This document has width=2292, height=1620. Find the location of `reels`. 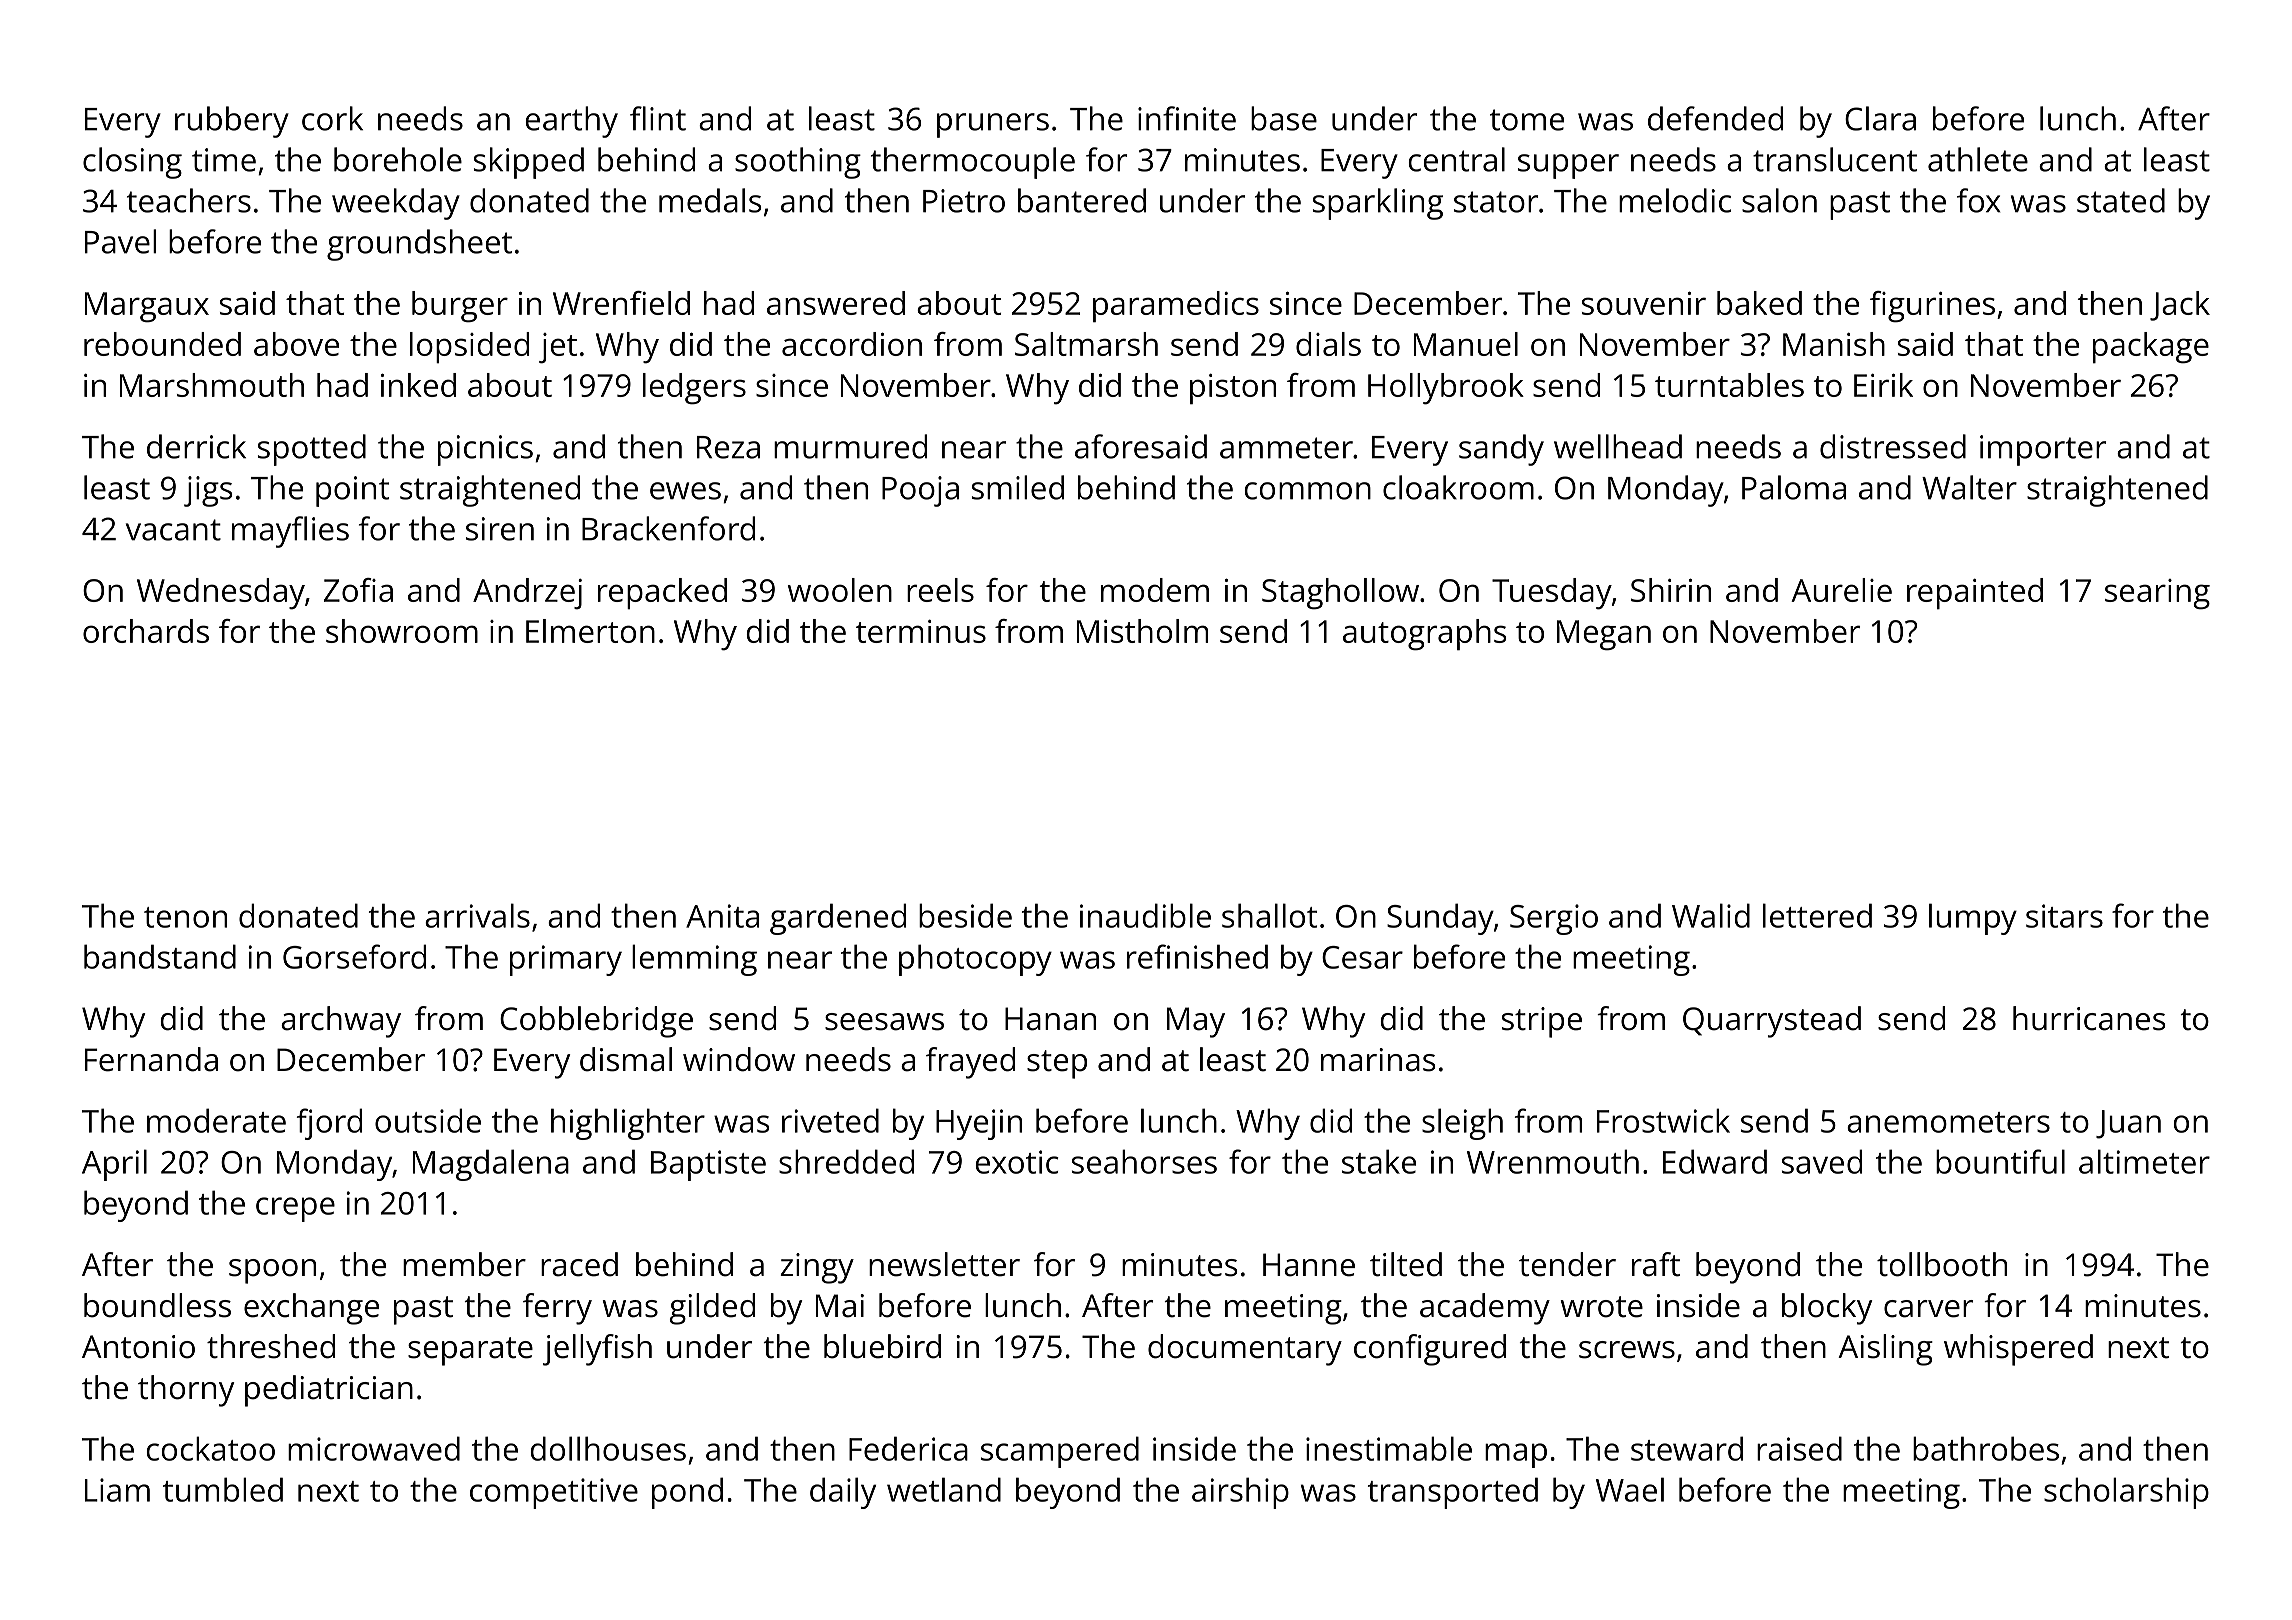

reels is located at coordinates (940, 590).
